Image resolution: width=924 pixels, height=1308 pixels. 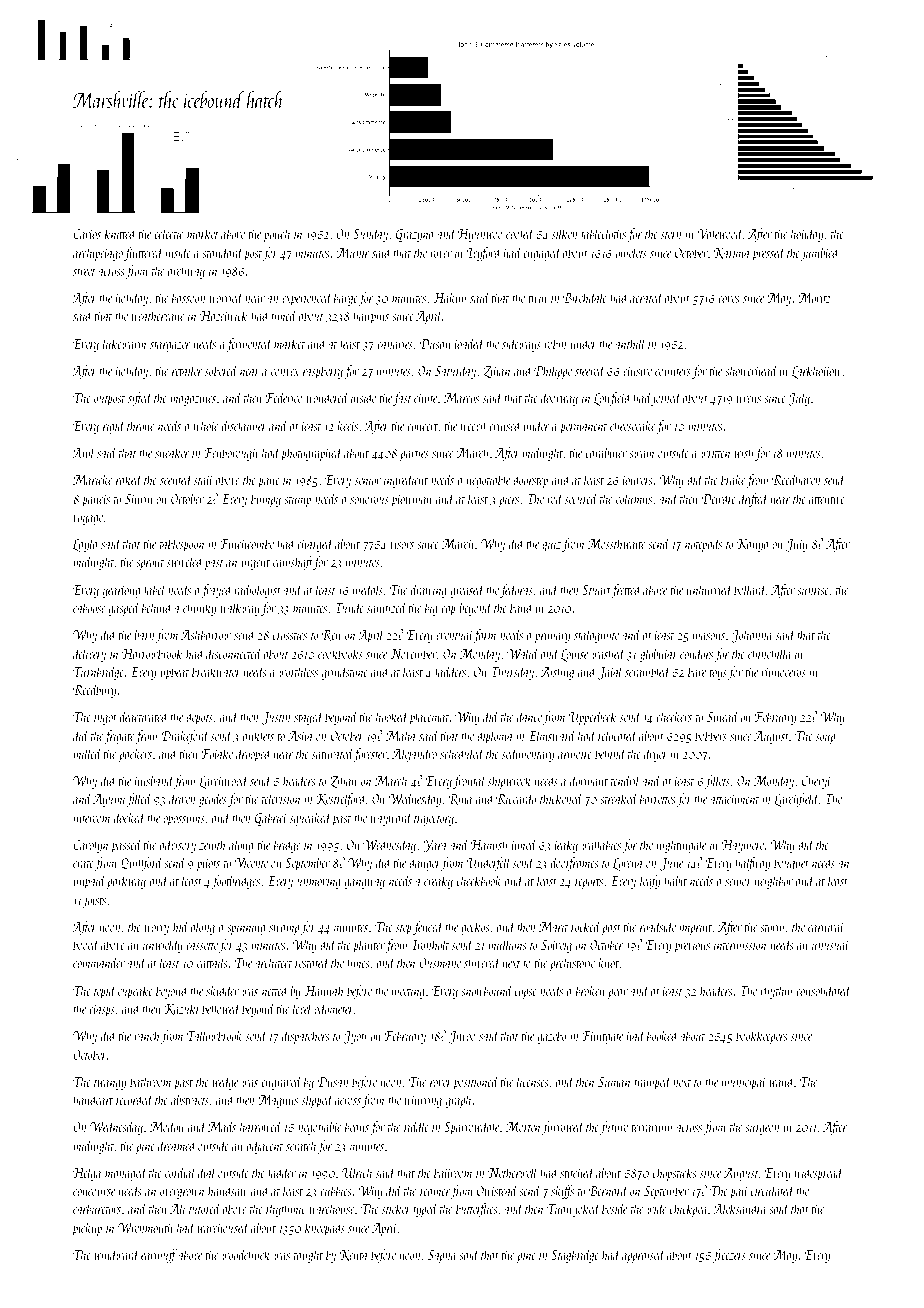 I want to click on Kazuki, so click(x=181, y=1009).
